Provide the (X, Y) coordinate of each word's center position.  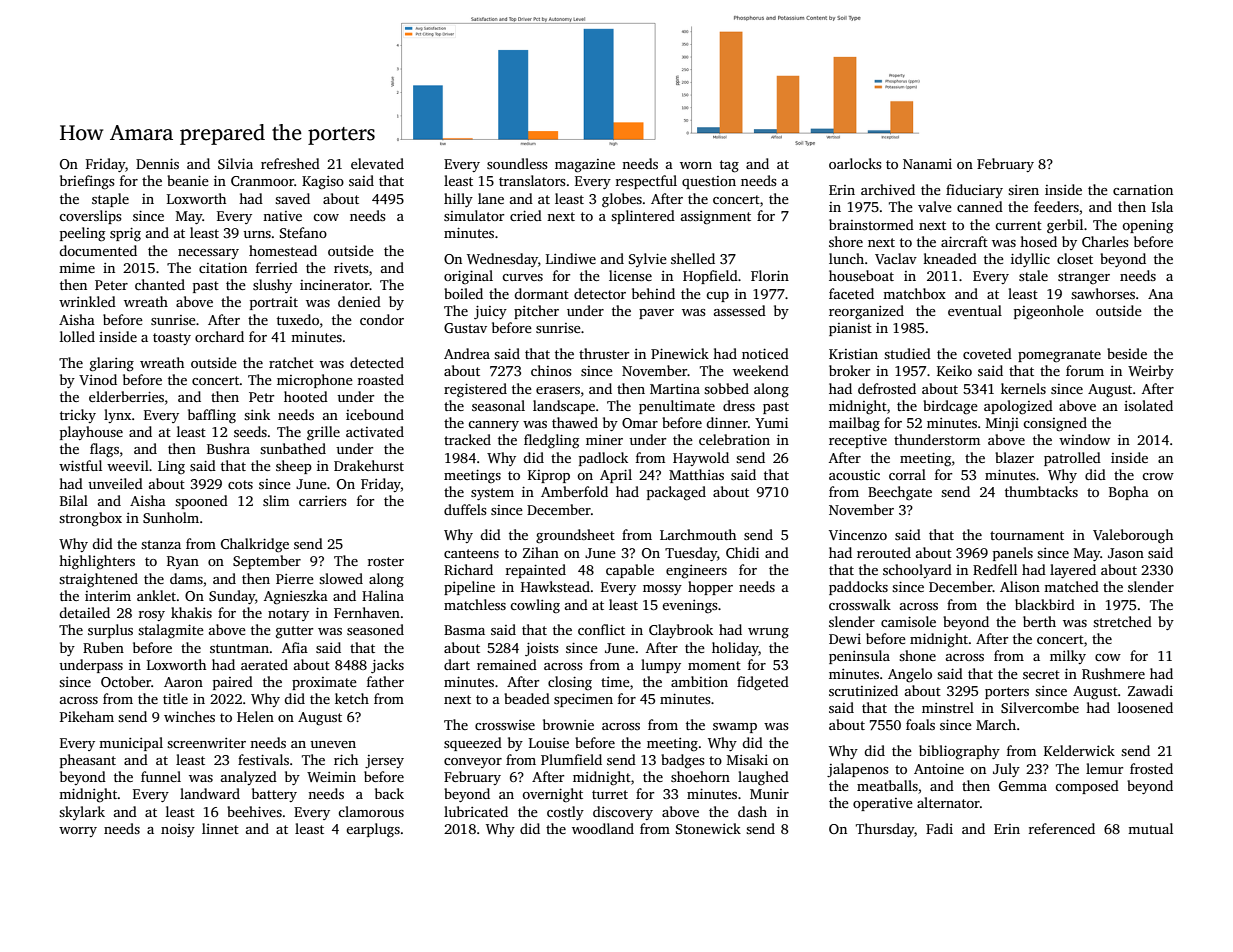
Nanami (927, 164)
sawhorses (1103, 293)
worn (696, 165)
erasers (558, 390)
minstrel (948, 707)
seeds (250, 431)
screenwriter (206, 743)
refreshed (290, 163)
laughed (763, 778)
